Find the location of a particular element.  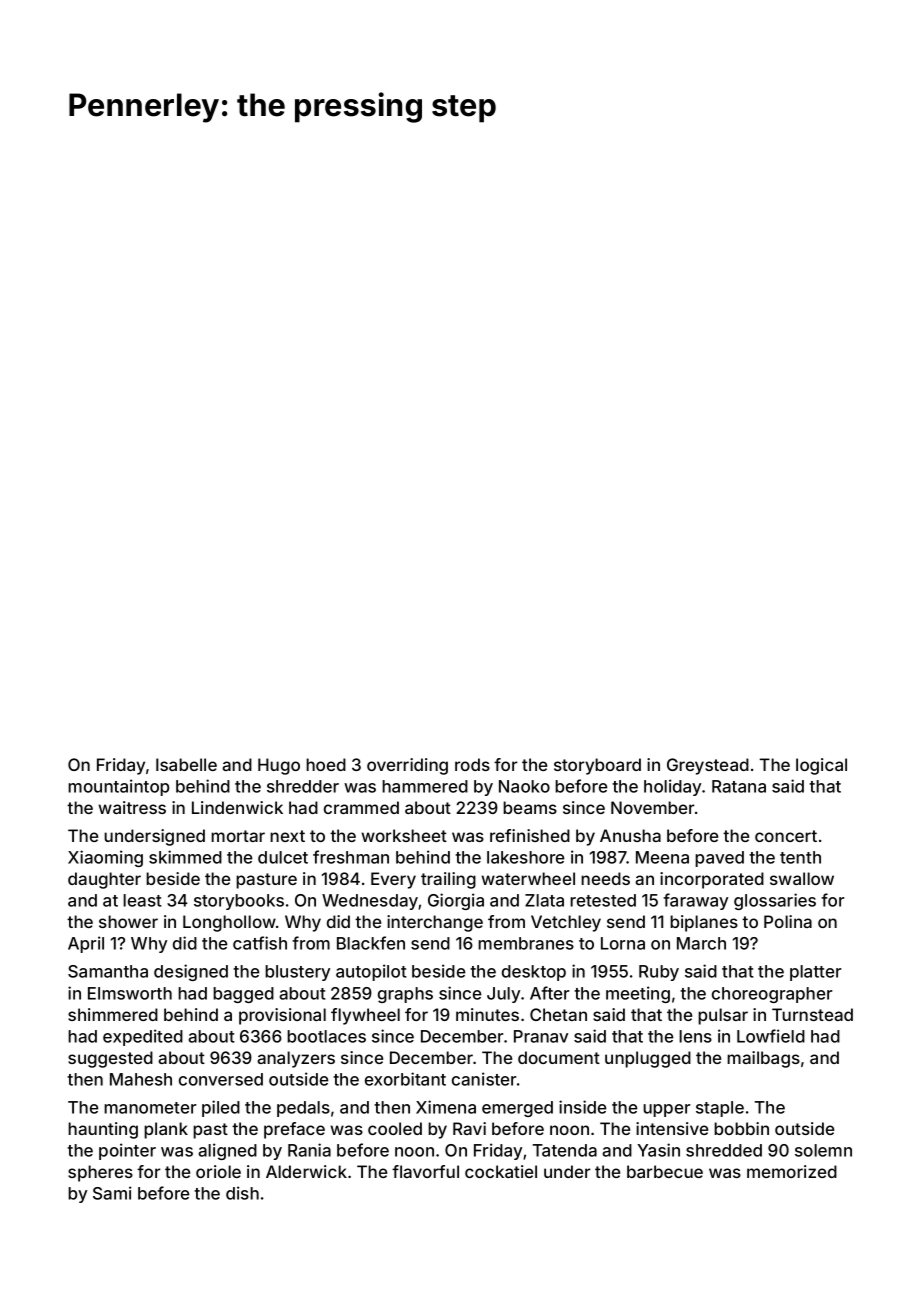

Greystead is located at coordinates (708, 766).
